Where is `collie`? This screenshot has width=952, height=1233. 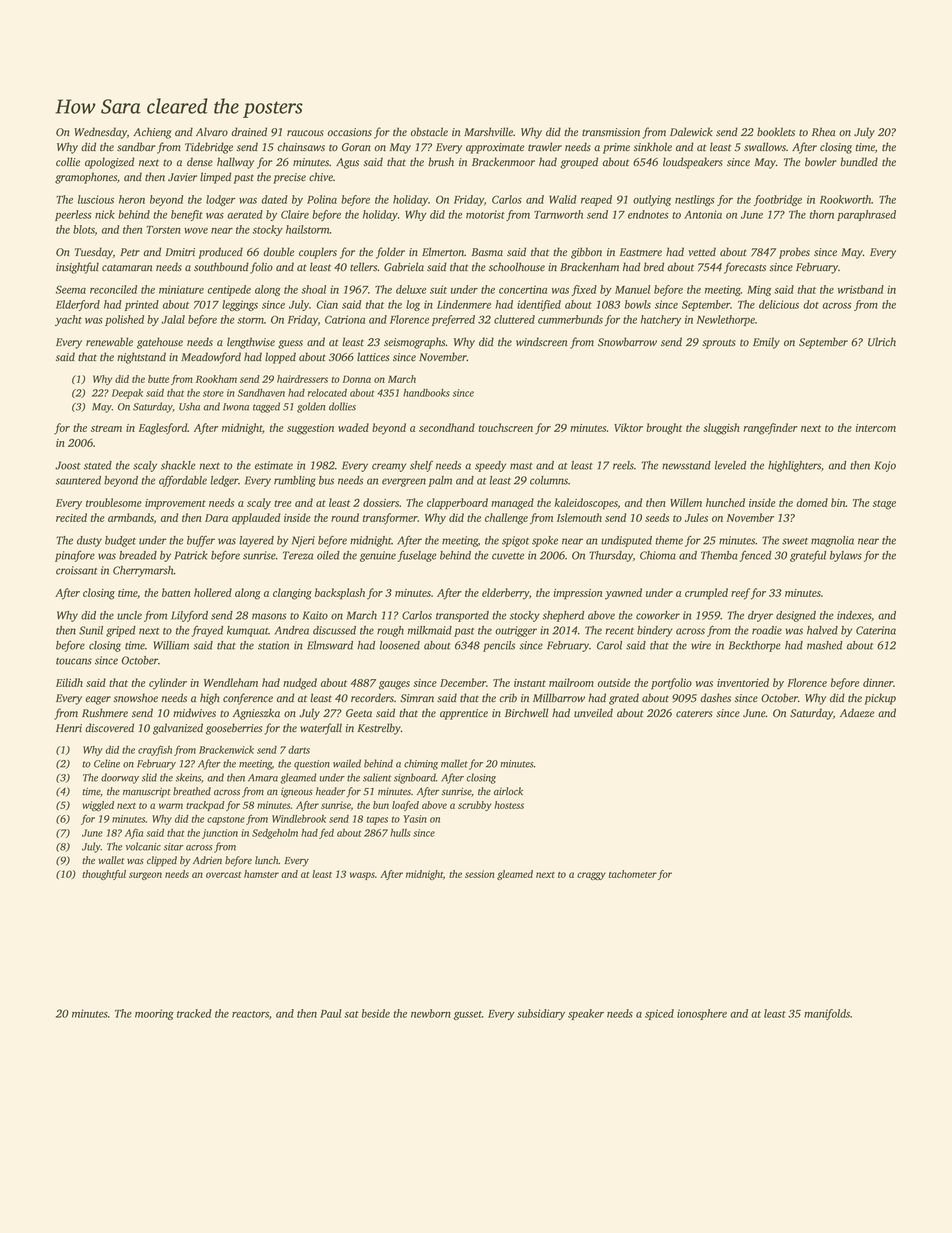 collie is located at coordinates (68, 162).
